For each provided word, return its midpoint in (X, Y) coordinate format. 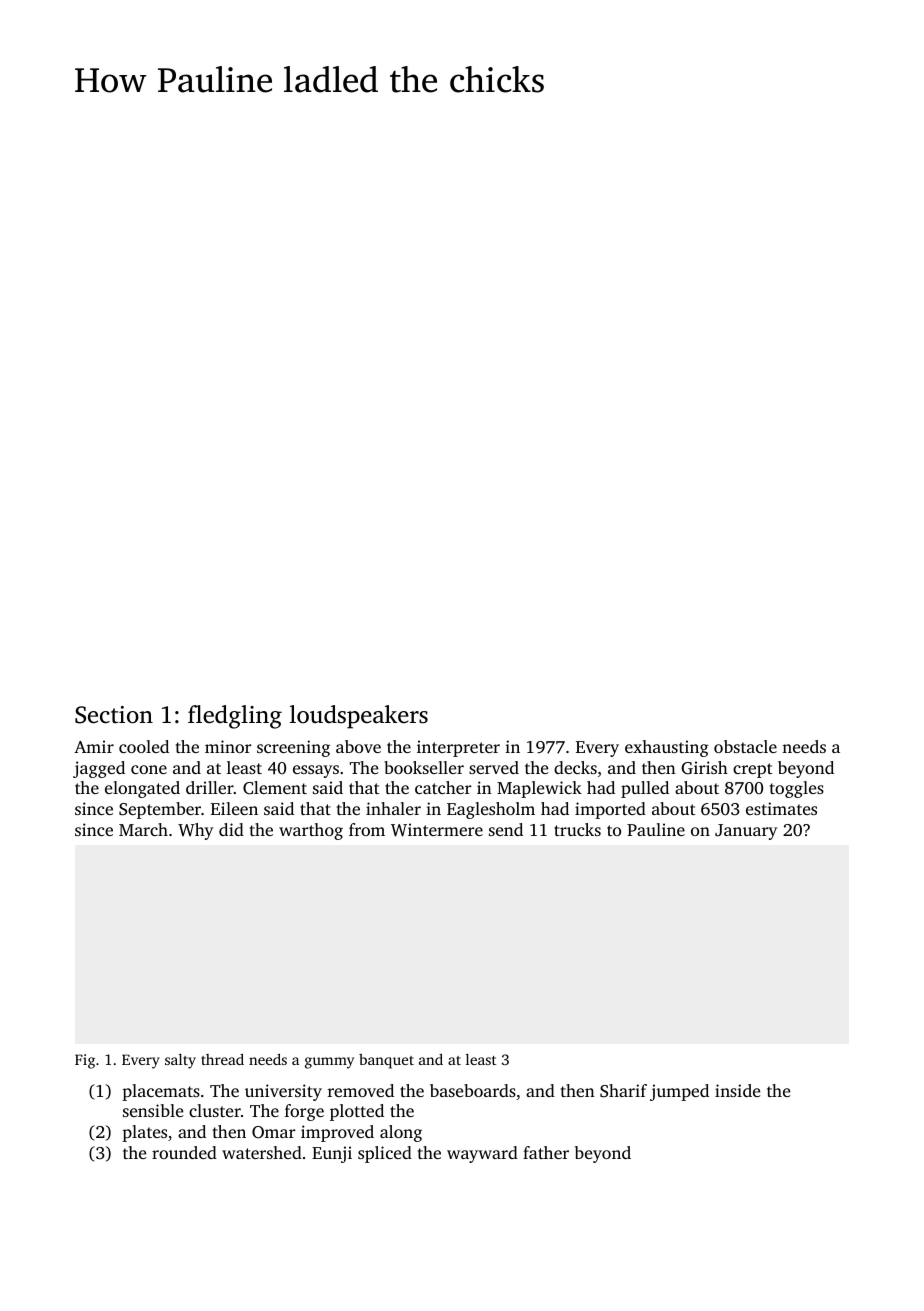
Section (114, 715)
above (358, 746)
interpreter (458, 748)
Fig (85, 1061)
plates (144, 1133)
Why (195, 831)
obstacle (745, 746)
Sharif (623, 1091)
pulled (645, 789)
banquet (386, 1061)
